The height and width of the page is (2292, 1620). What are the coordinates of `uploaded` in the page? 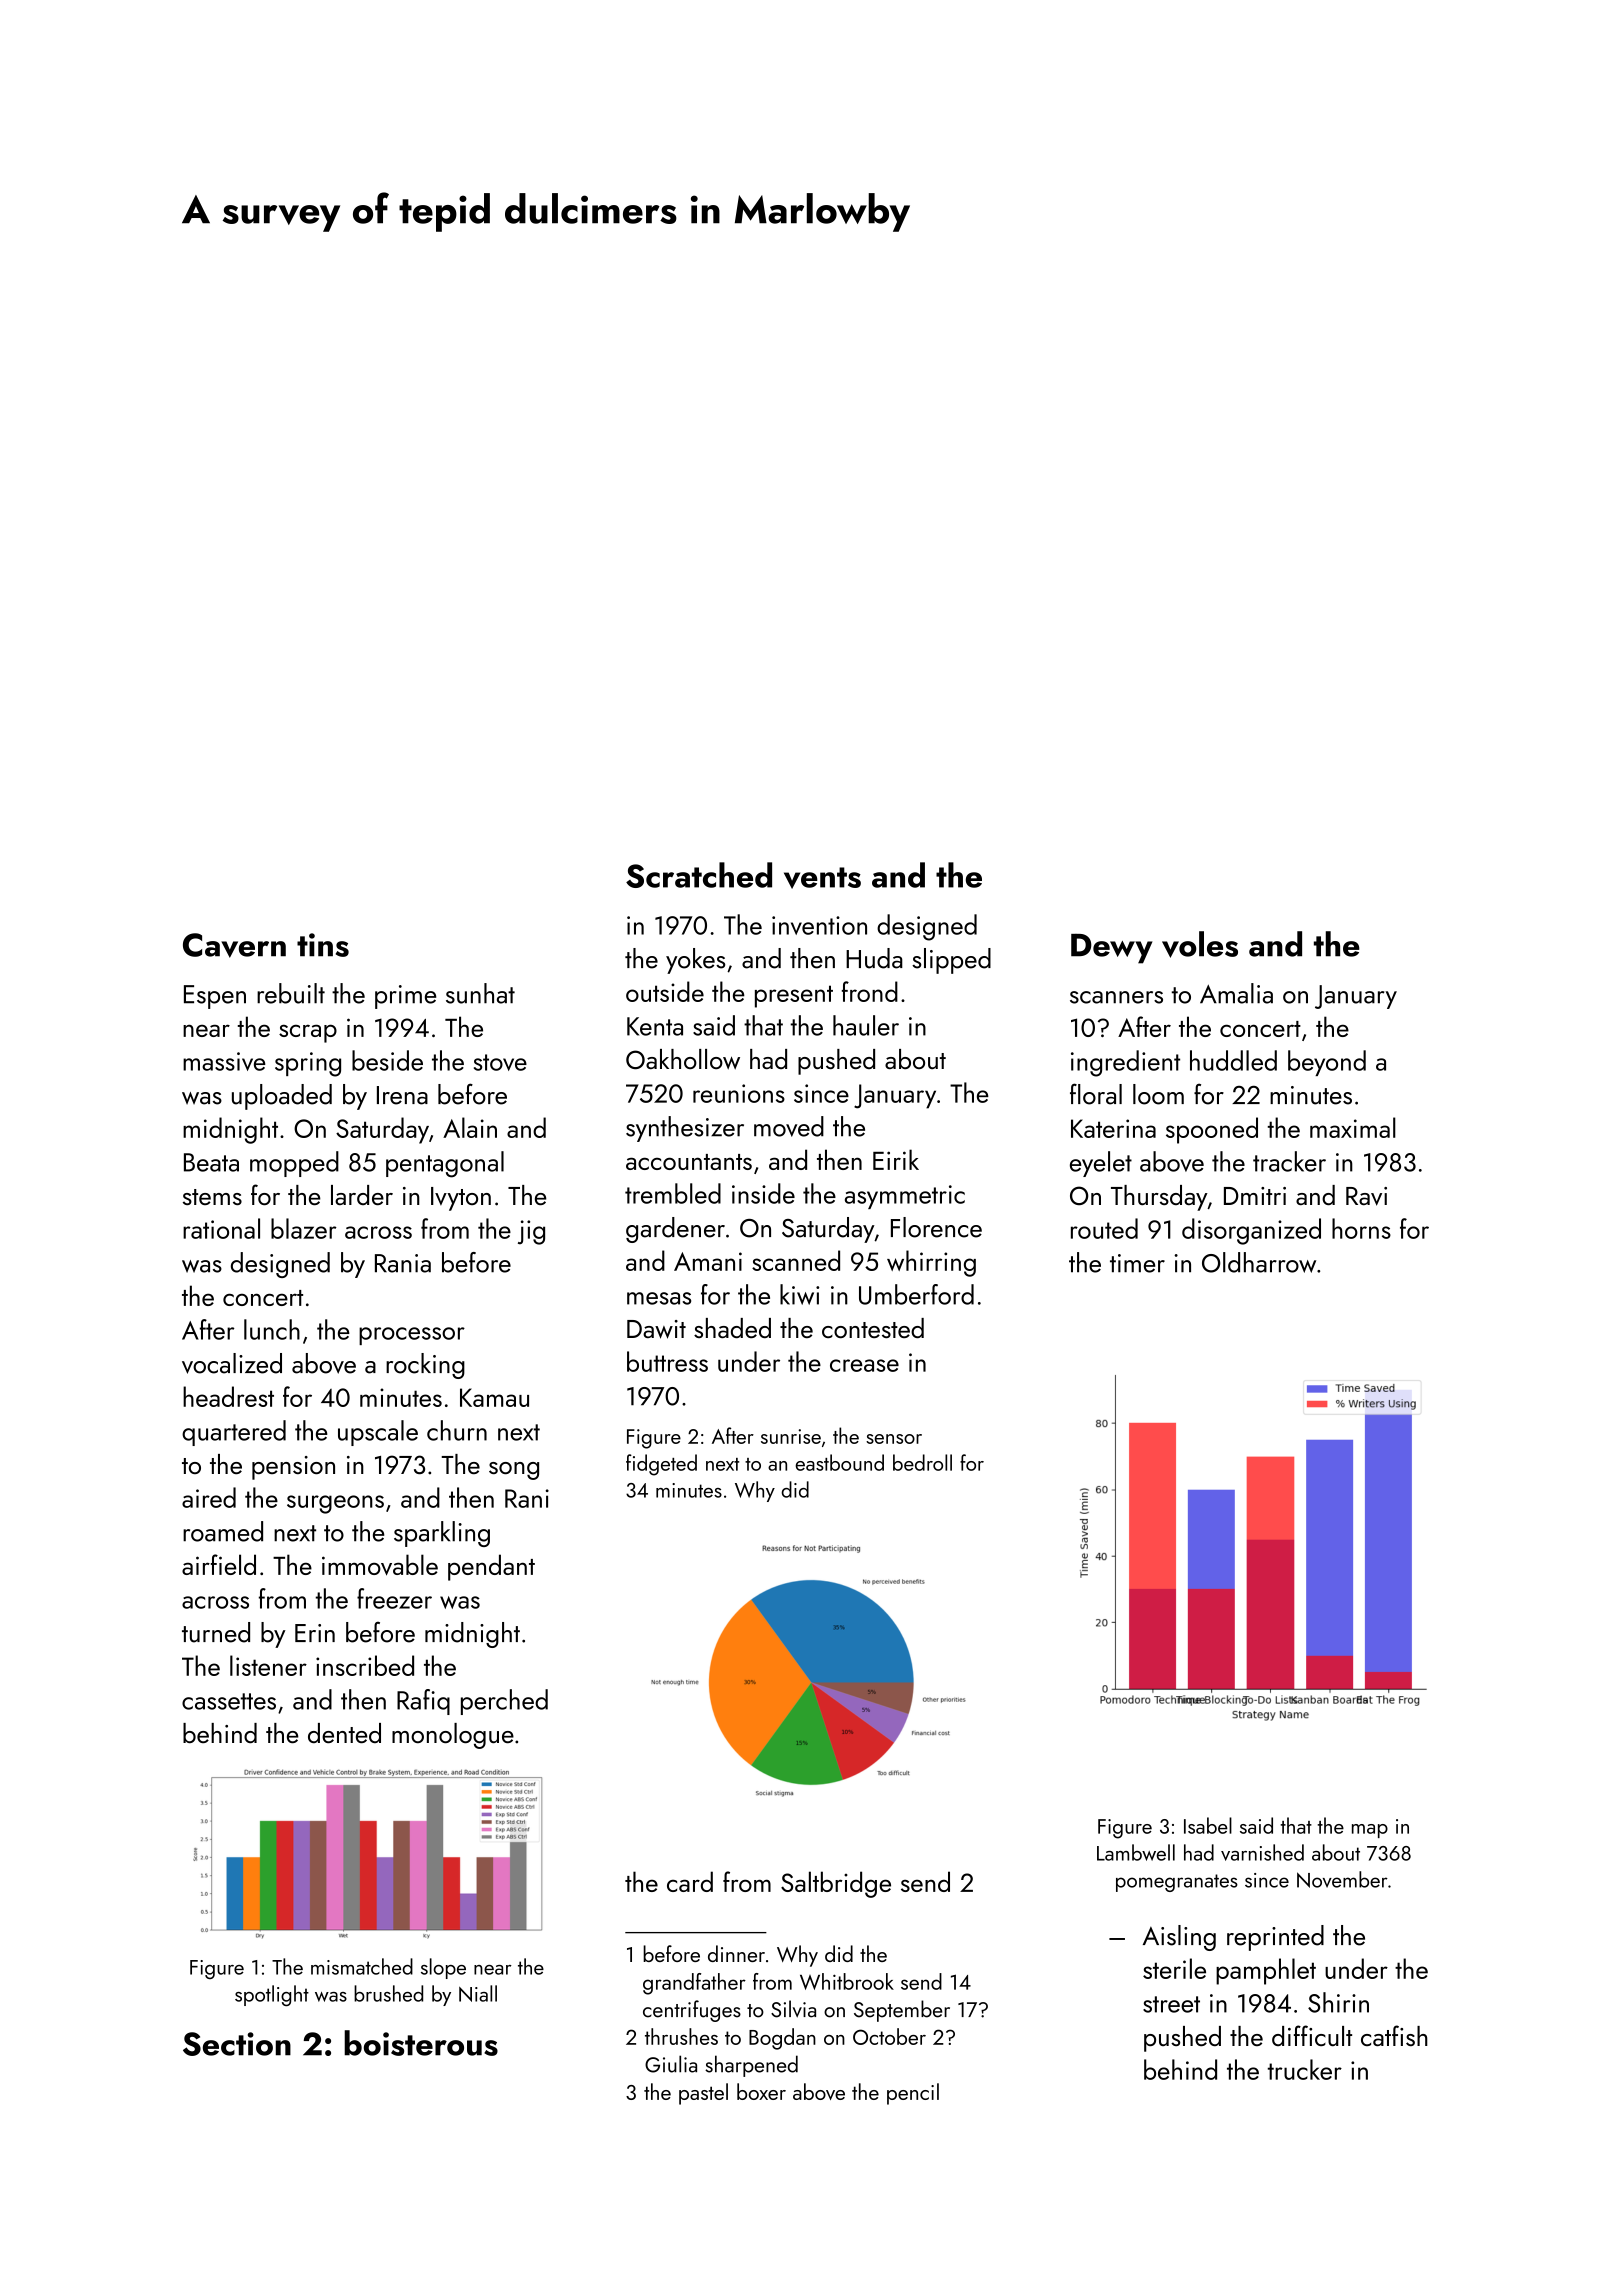 It's located at (282, 1097).
